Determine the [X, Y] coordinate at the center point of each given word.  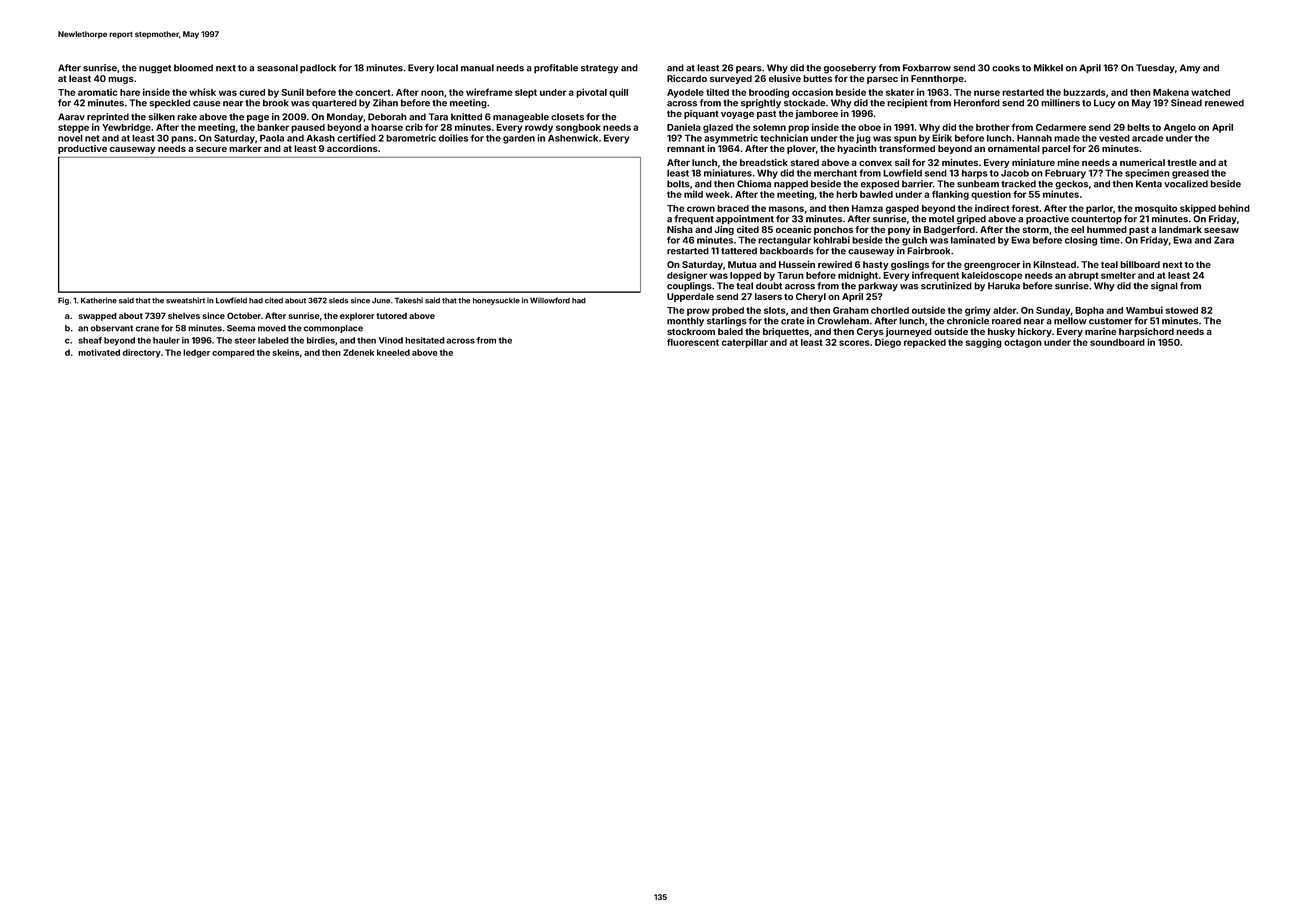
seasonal [277, 68]
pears [749, 69]
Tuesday [1155, 69]
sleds [338, 301]
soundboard [1117, 342]
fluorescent [693, 342]
